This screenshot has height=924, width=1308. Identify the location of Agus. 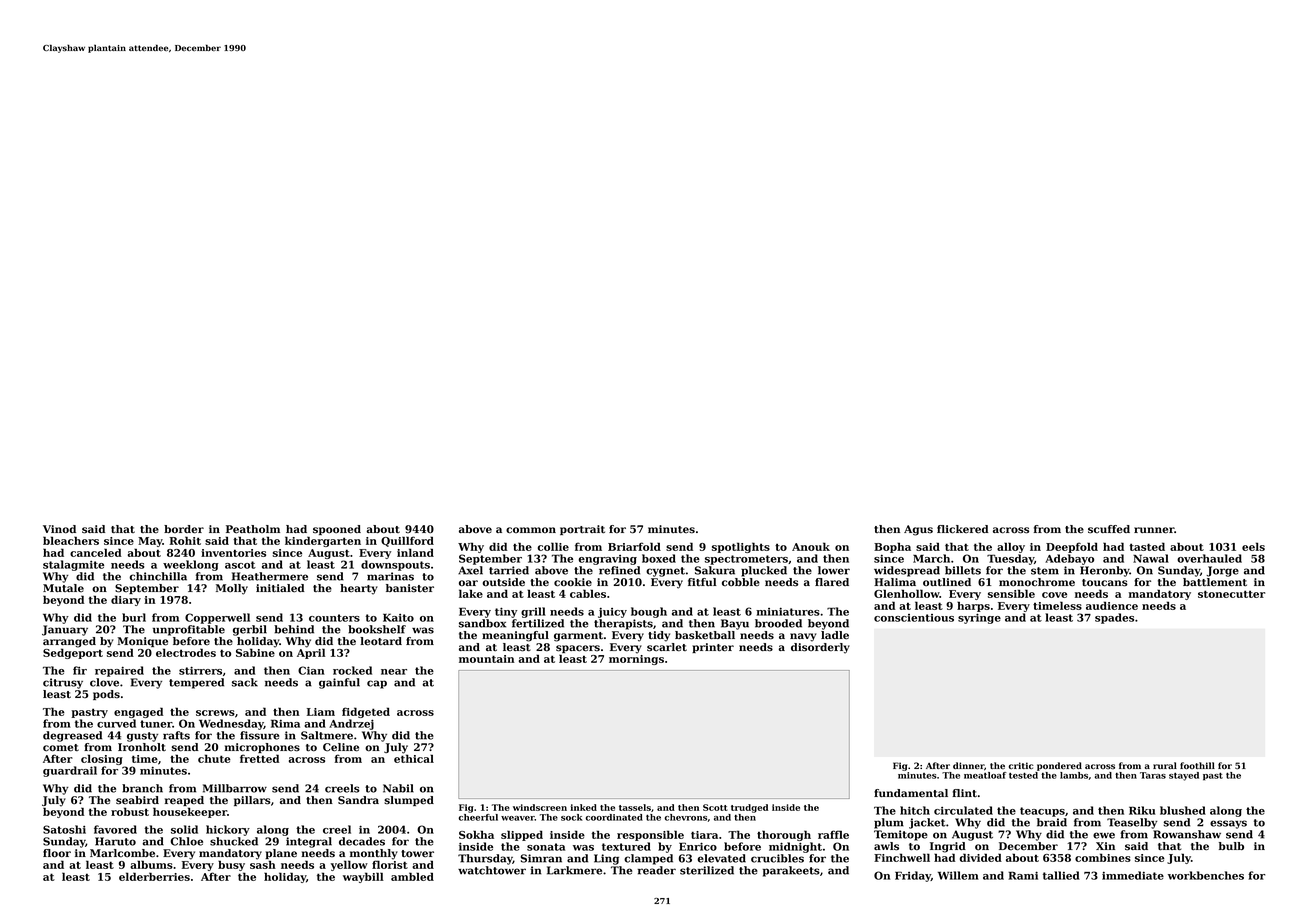
(918, 530).
